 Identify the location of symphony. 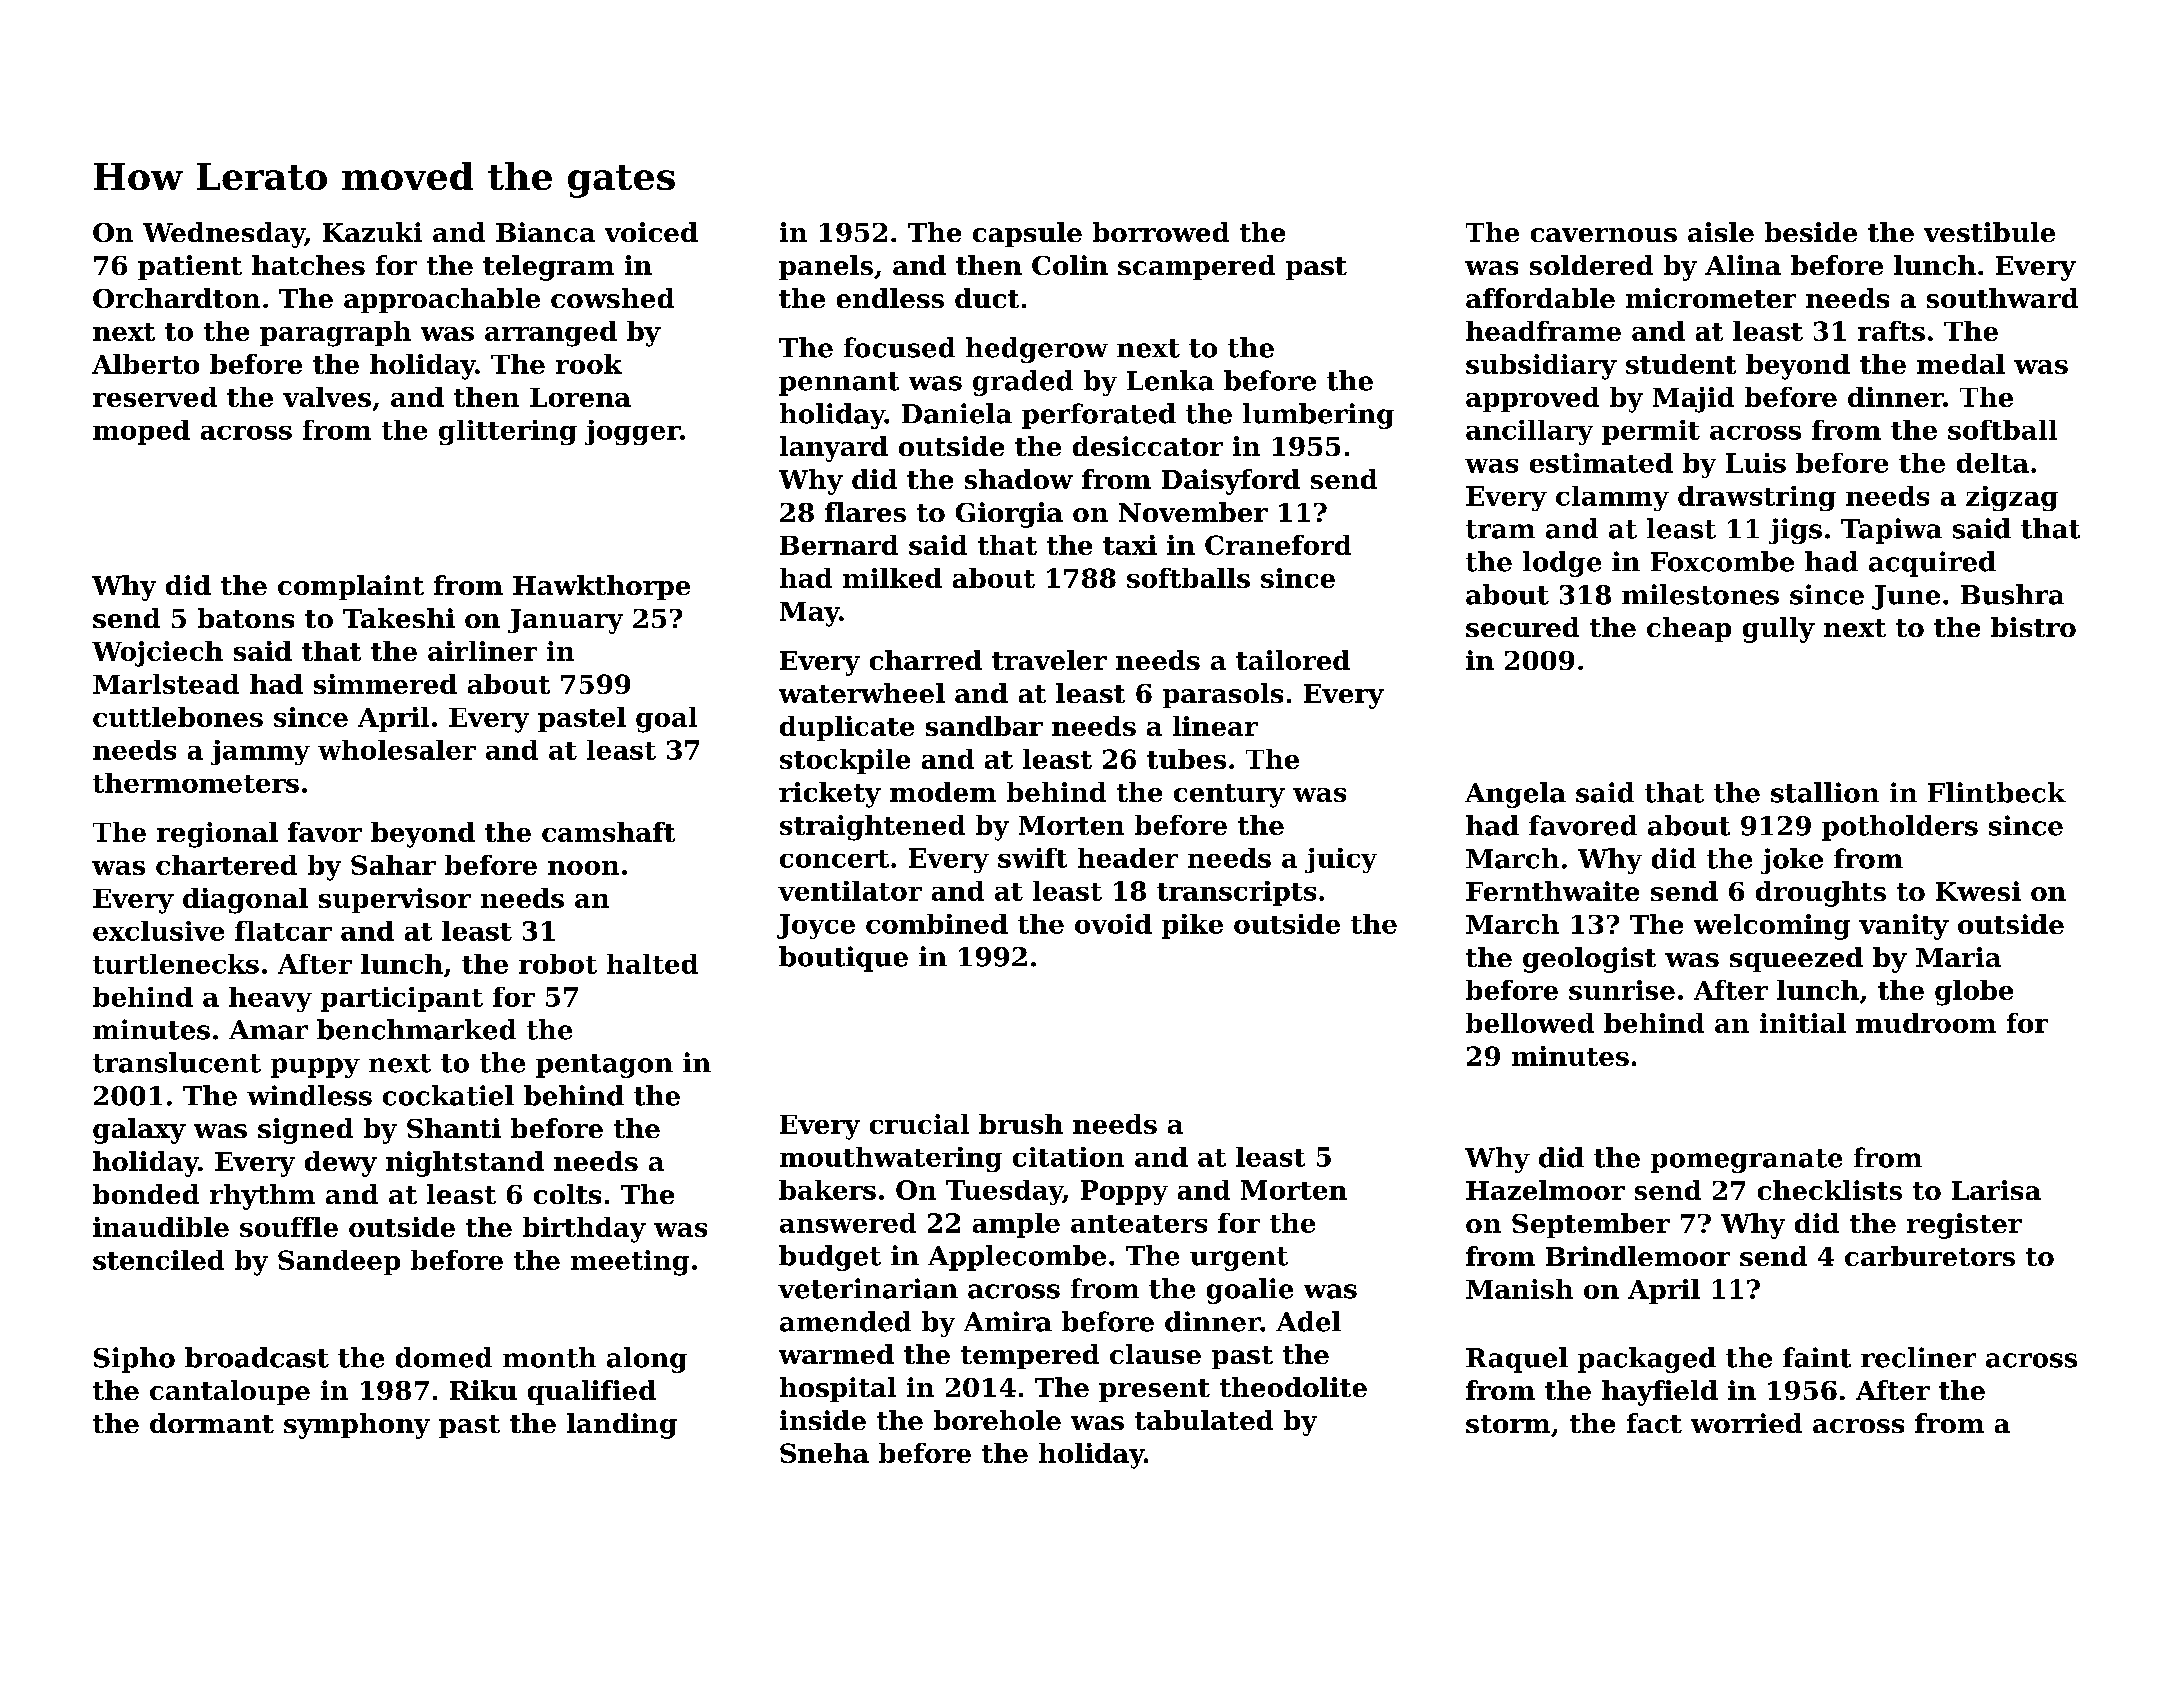
(357, 1426).
